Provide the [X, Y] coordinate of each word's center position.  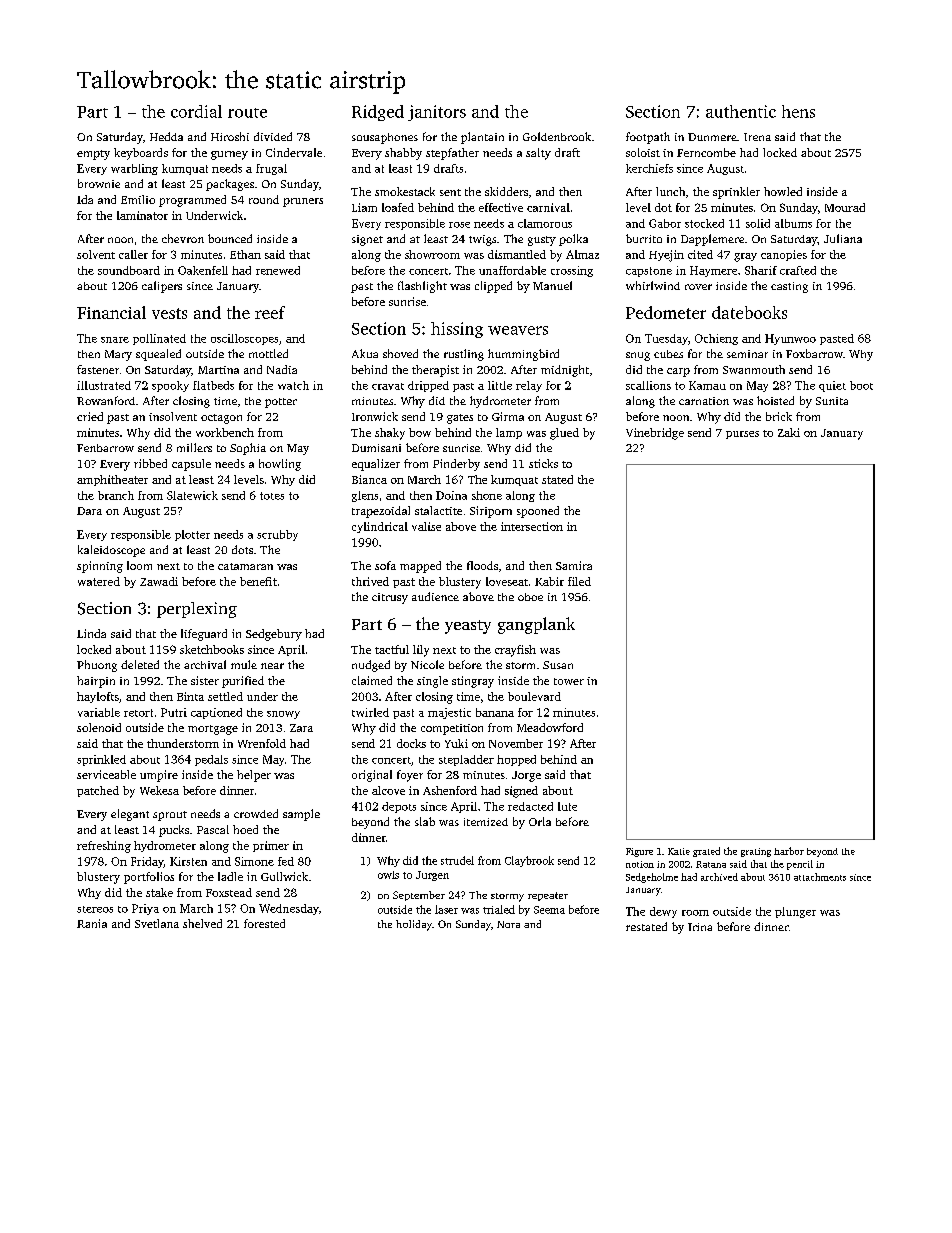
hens [798, 111]
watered [99, 581]
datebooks [749, 312]
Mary [118, 355]
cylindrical [380, 527]
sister [205, 680]
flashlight [422, 287]
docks [411, 743]
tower [569, 681]
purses [742, 435]
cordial [196, 111]
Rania [92, 923]
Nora [508, 924]
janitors [437, 113]
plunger [795, 912]
